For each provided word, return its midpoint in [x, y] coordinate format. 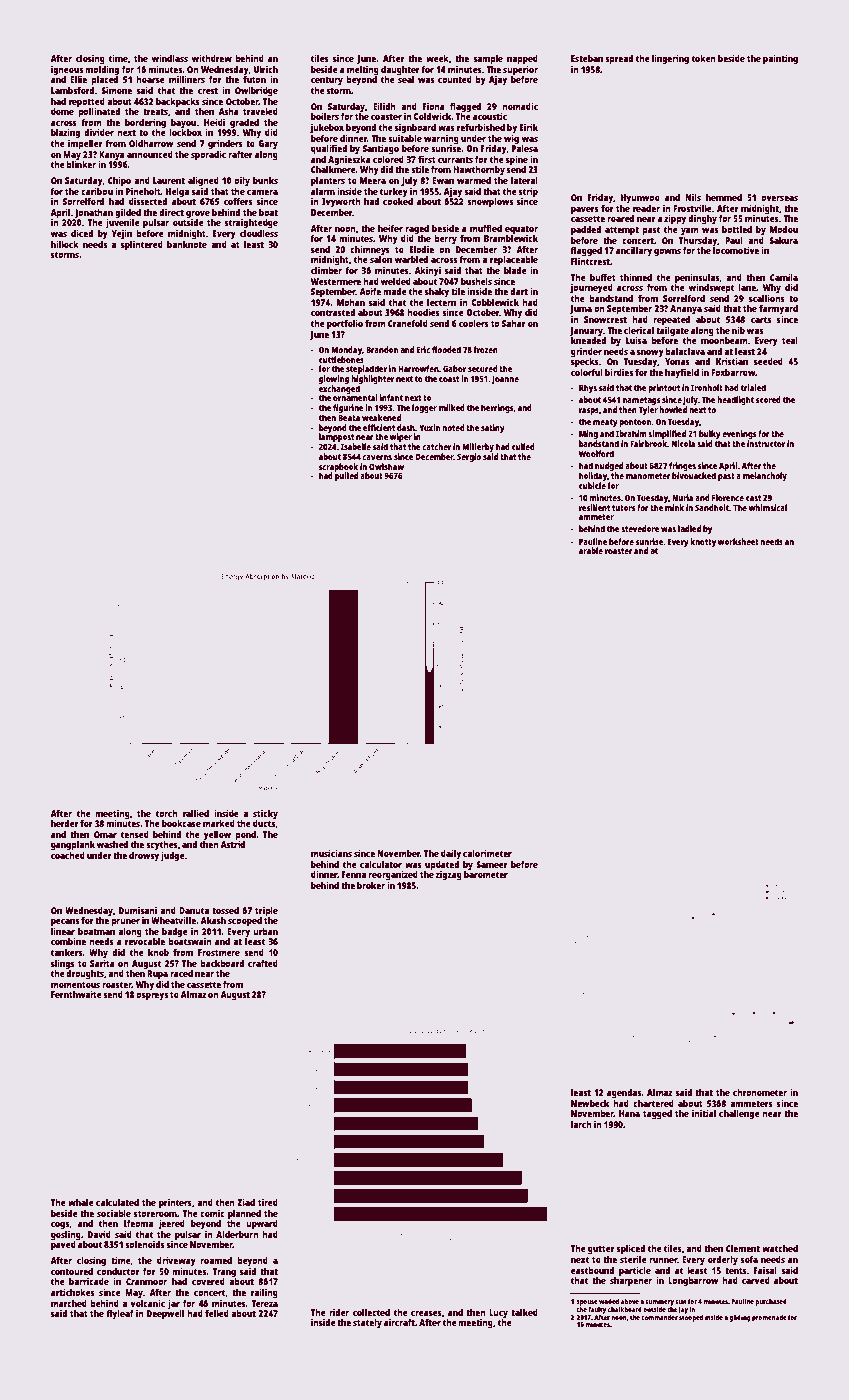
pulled [346, 476]
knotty [703, 542]
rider [339, 1312]
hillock [65, 244]
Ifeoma [138, 1223]
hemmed [724, 197]
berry [446, 239]
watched [780, 1248]
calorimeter [487, 853]
